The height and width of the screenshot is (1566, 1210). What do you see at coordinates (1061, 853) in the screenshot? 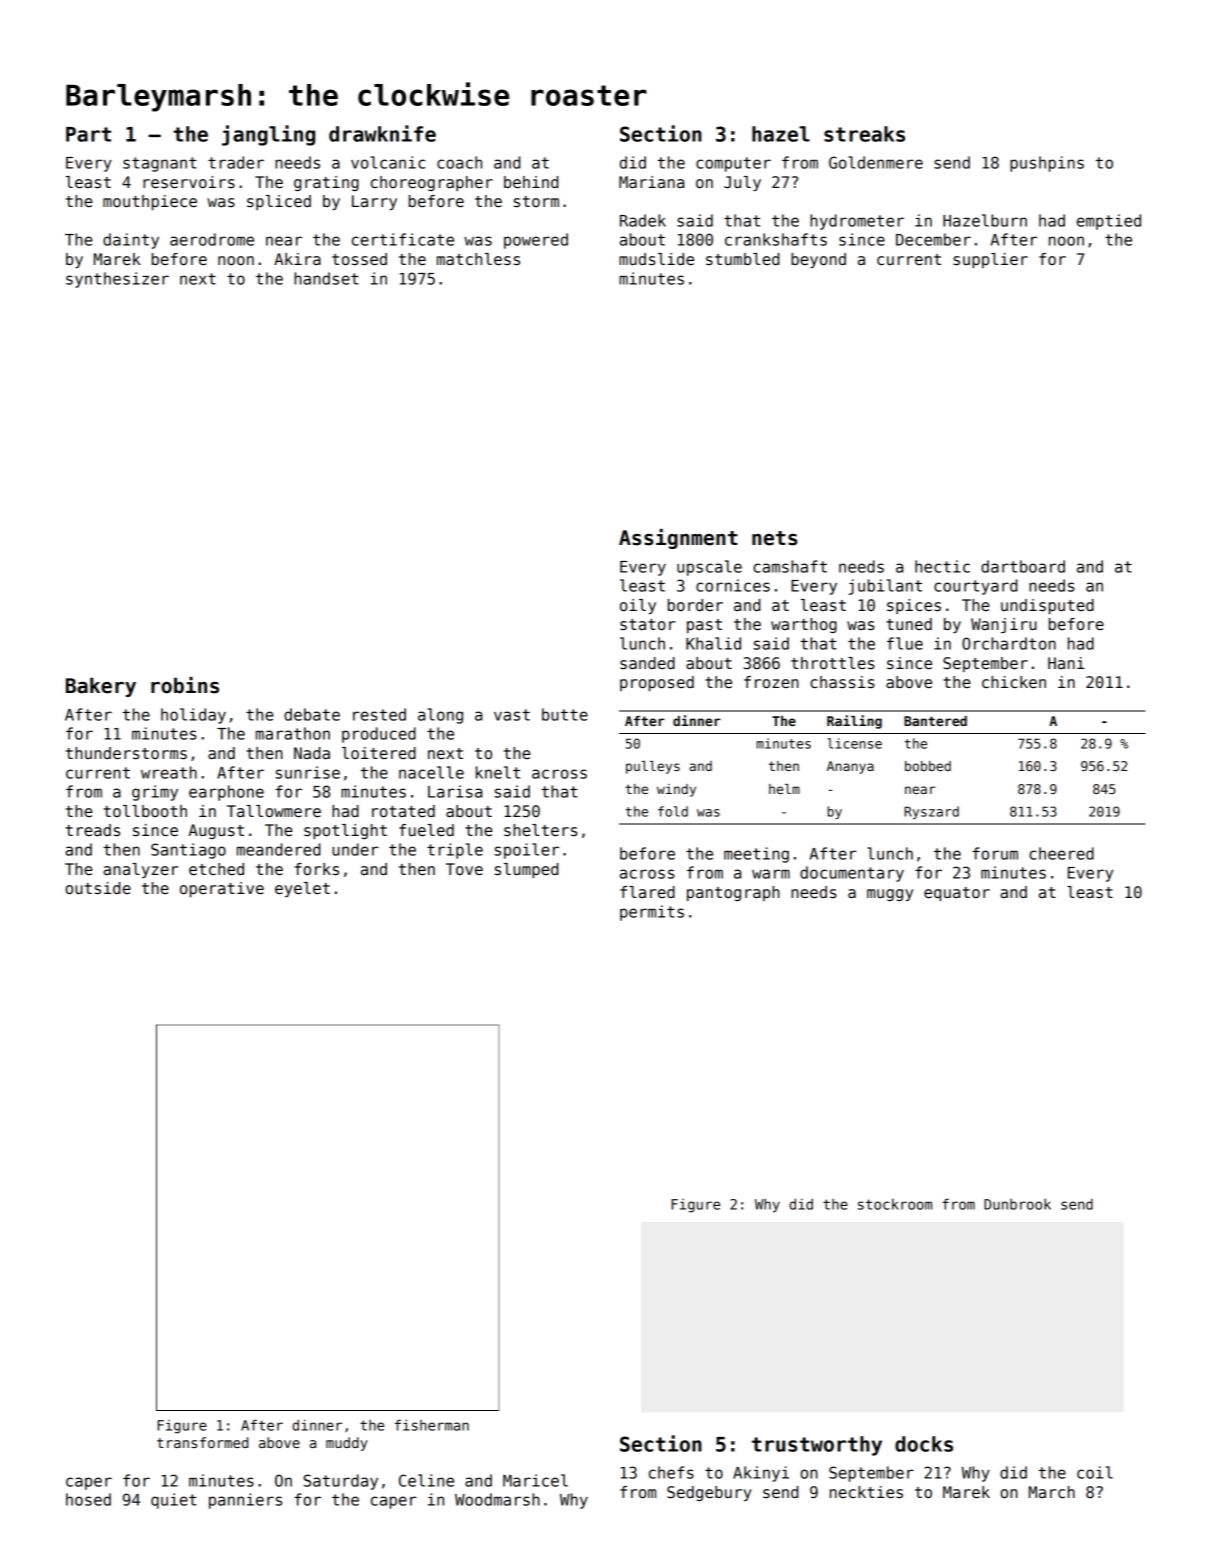
I see `cheered` at bounding box center [1061, 853].
